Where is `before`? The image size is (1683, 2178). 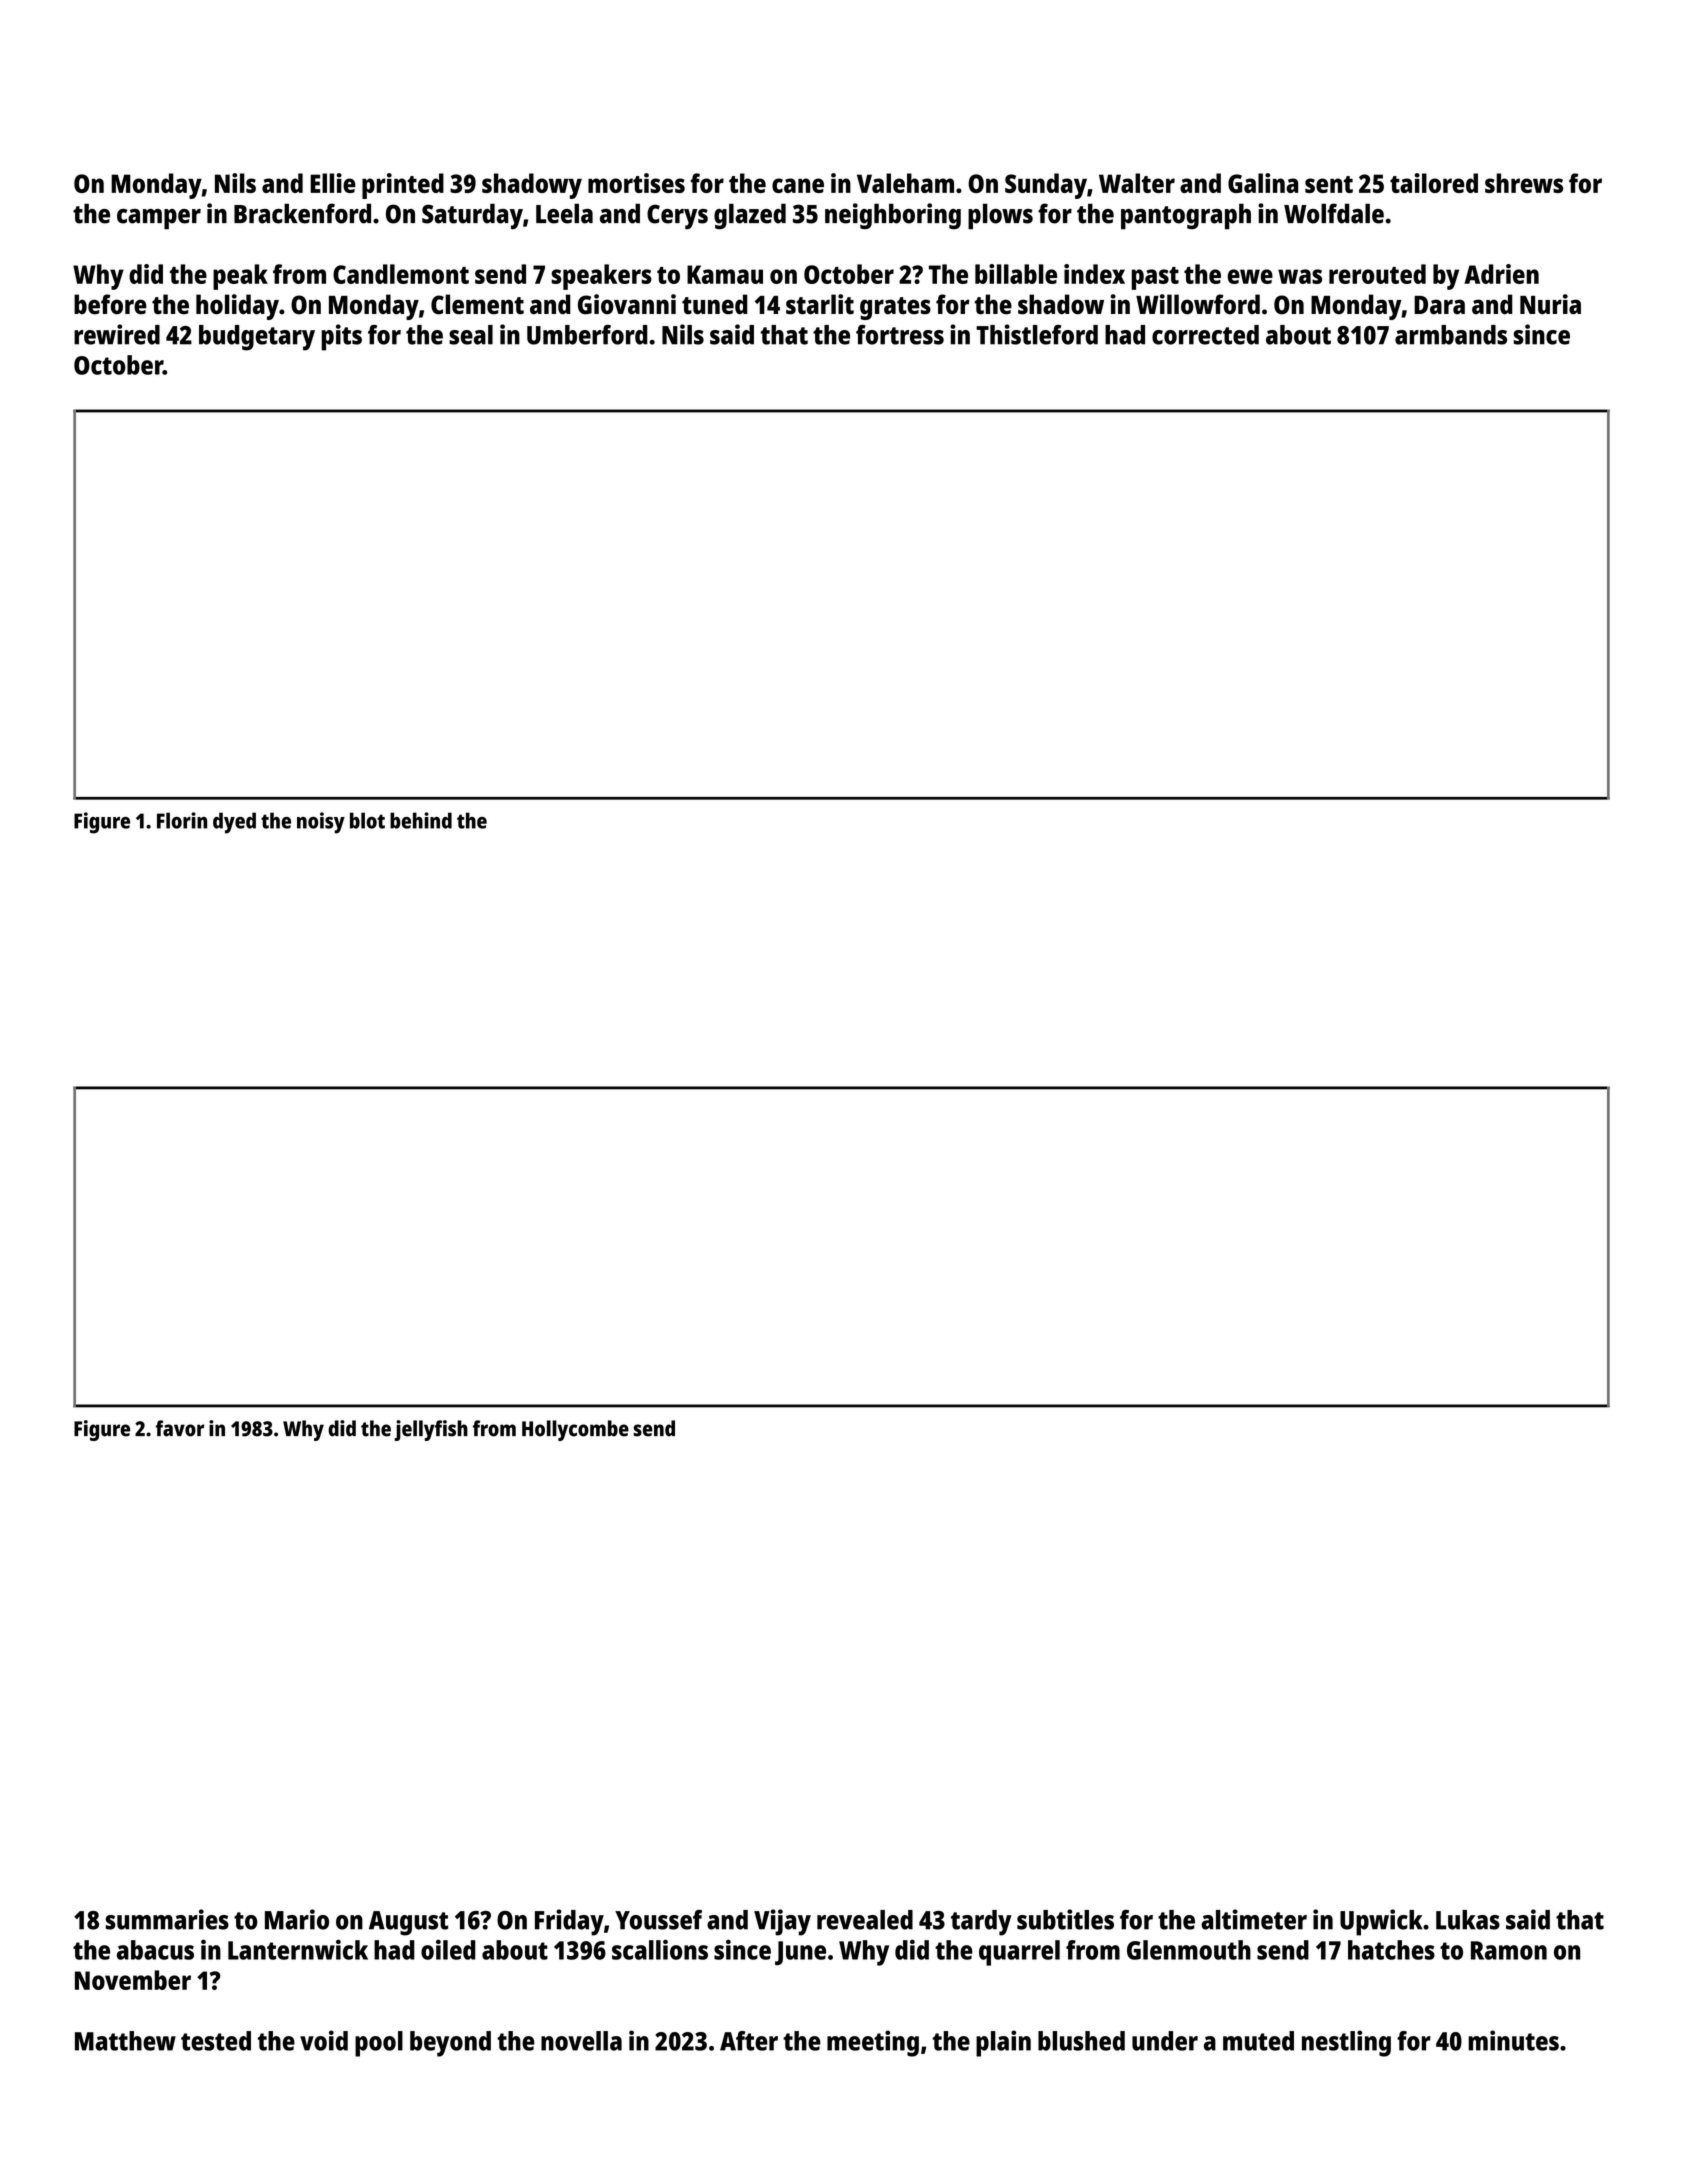
before is located at coordinates (110, 304).
